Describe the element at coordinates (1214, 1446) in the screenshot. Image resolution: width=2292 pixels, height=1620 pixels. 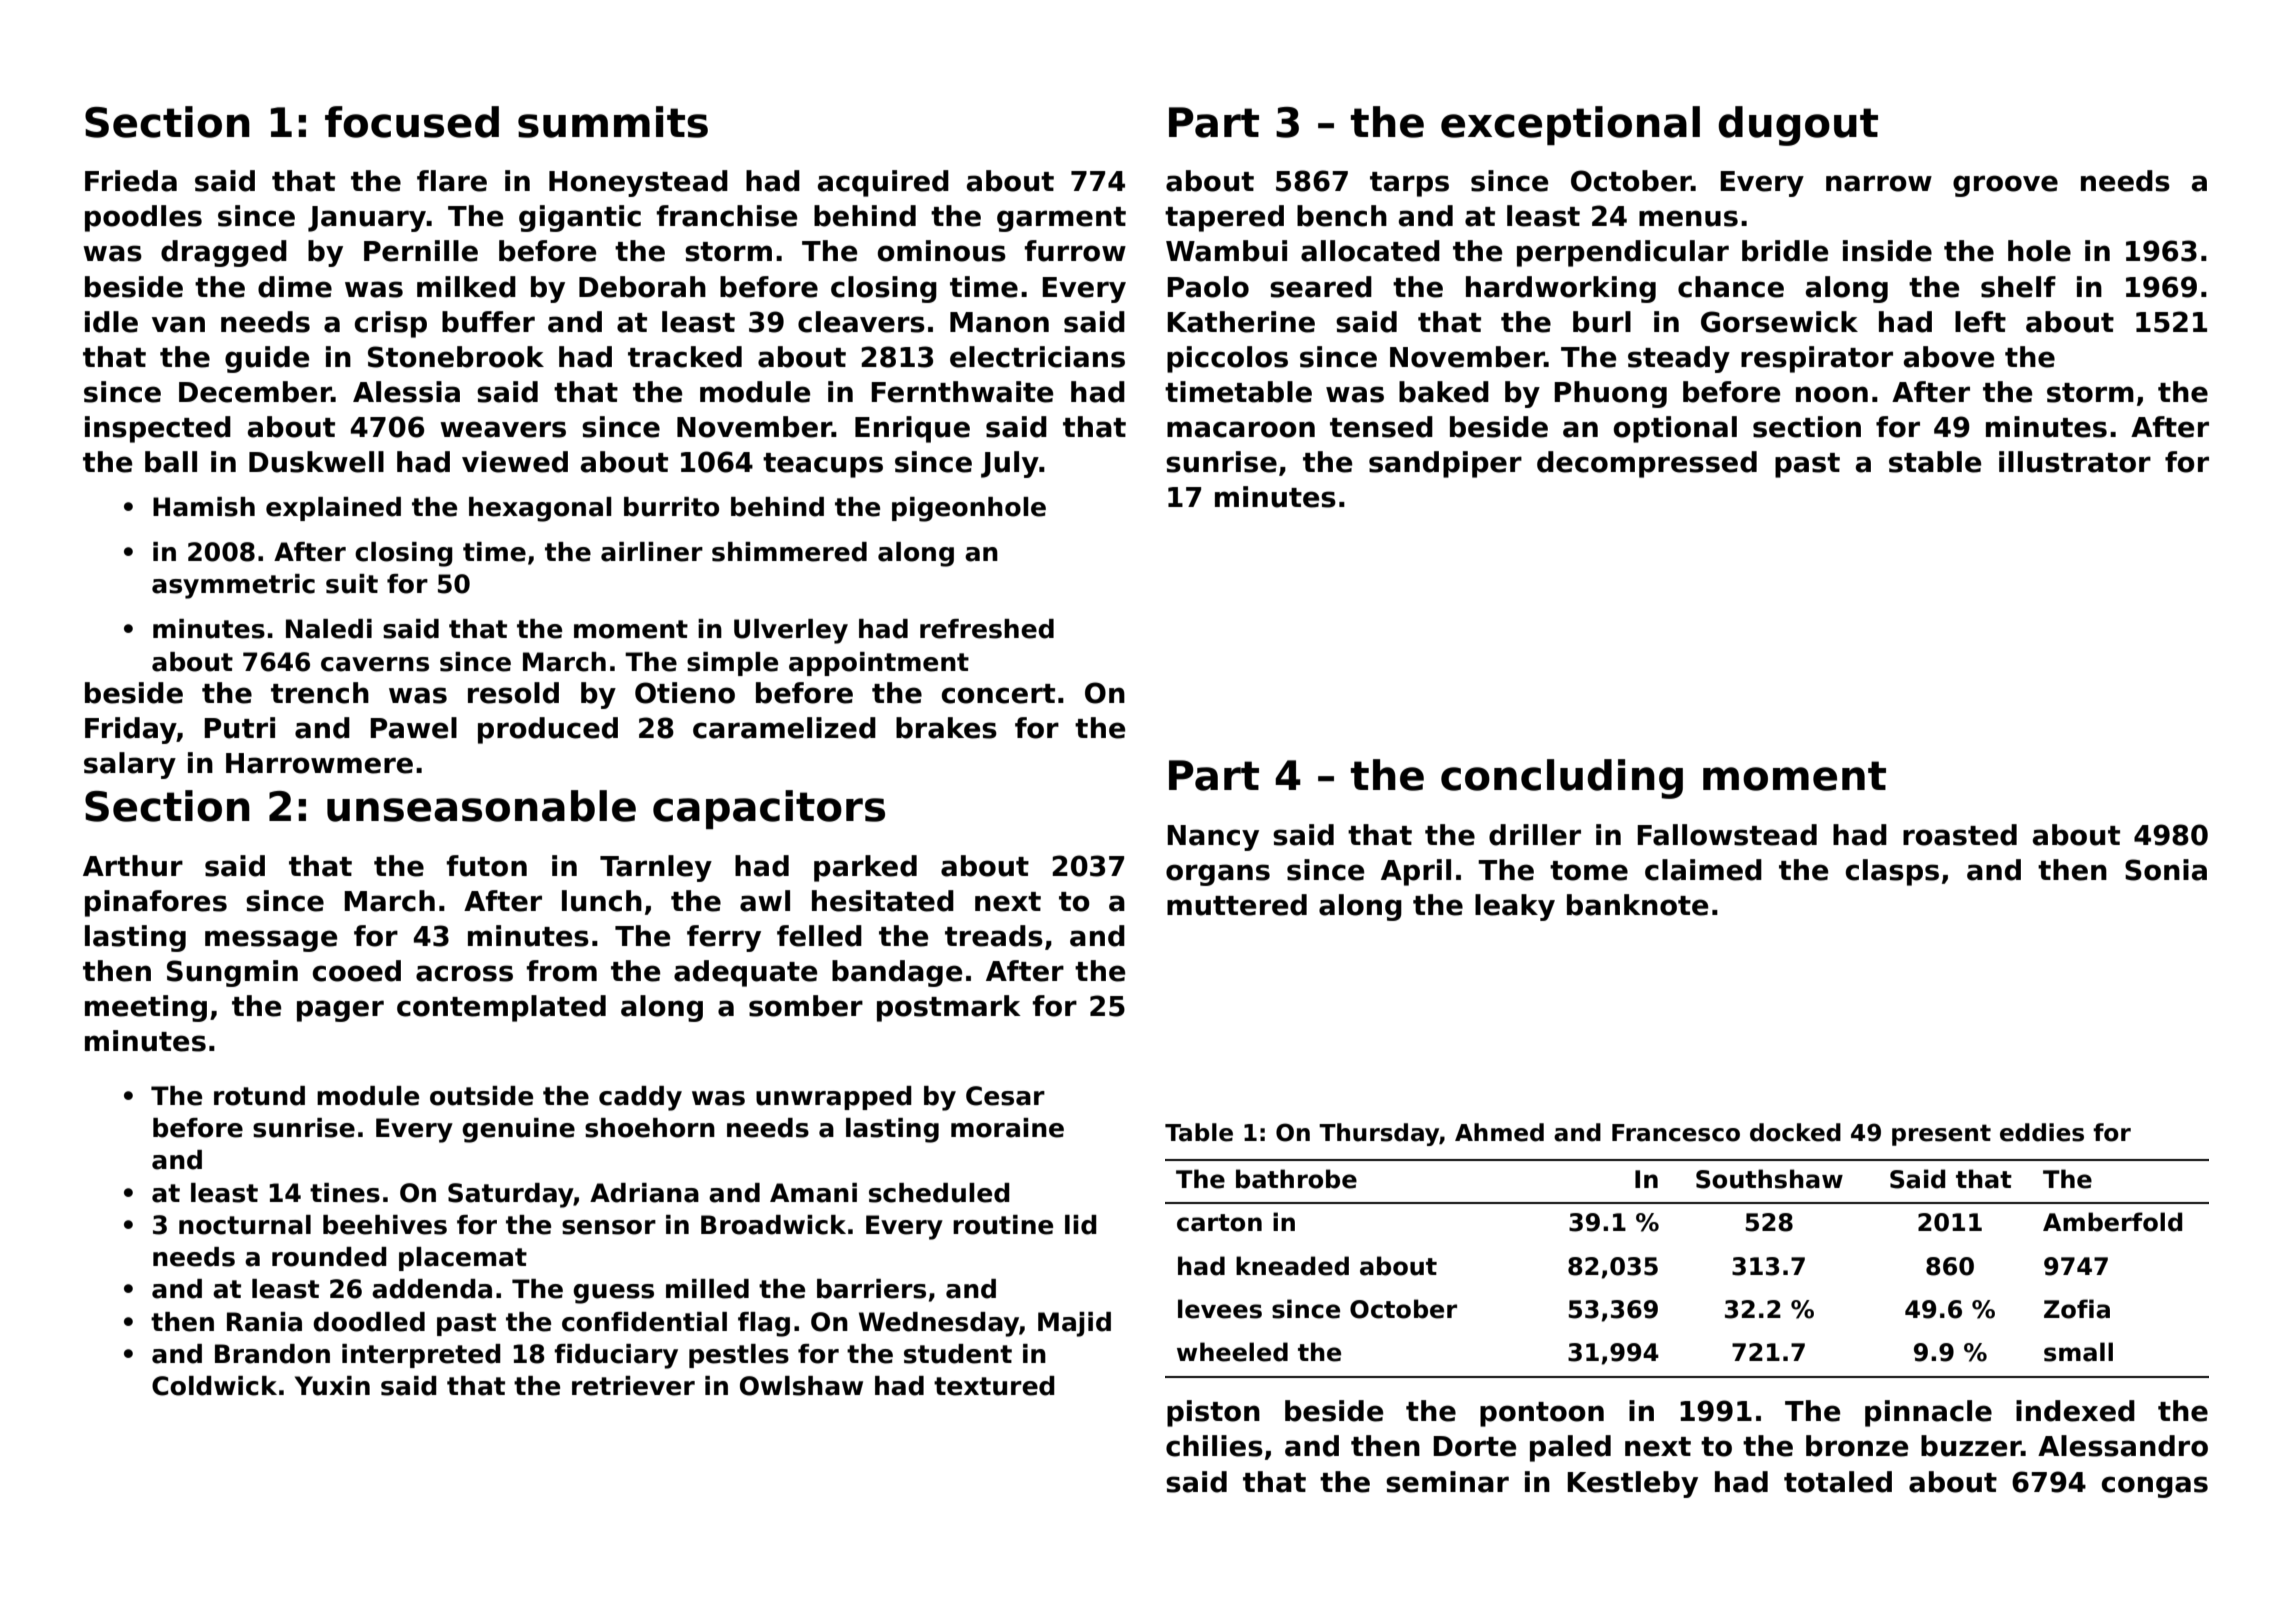
I see `chilies` at that location.
